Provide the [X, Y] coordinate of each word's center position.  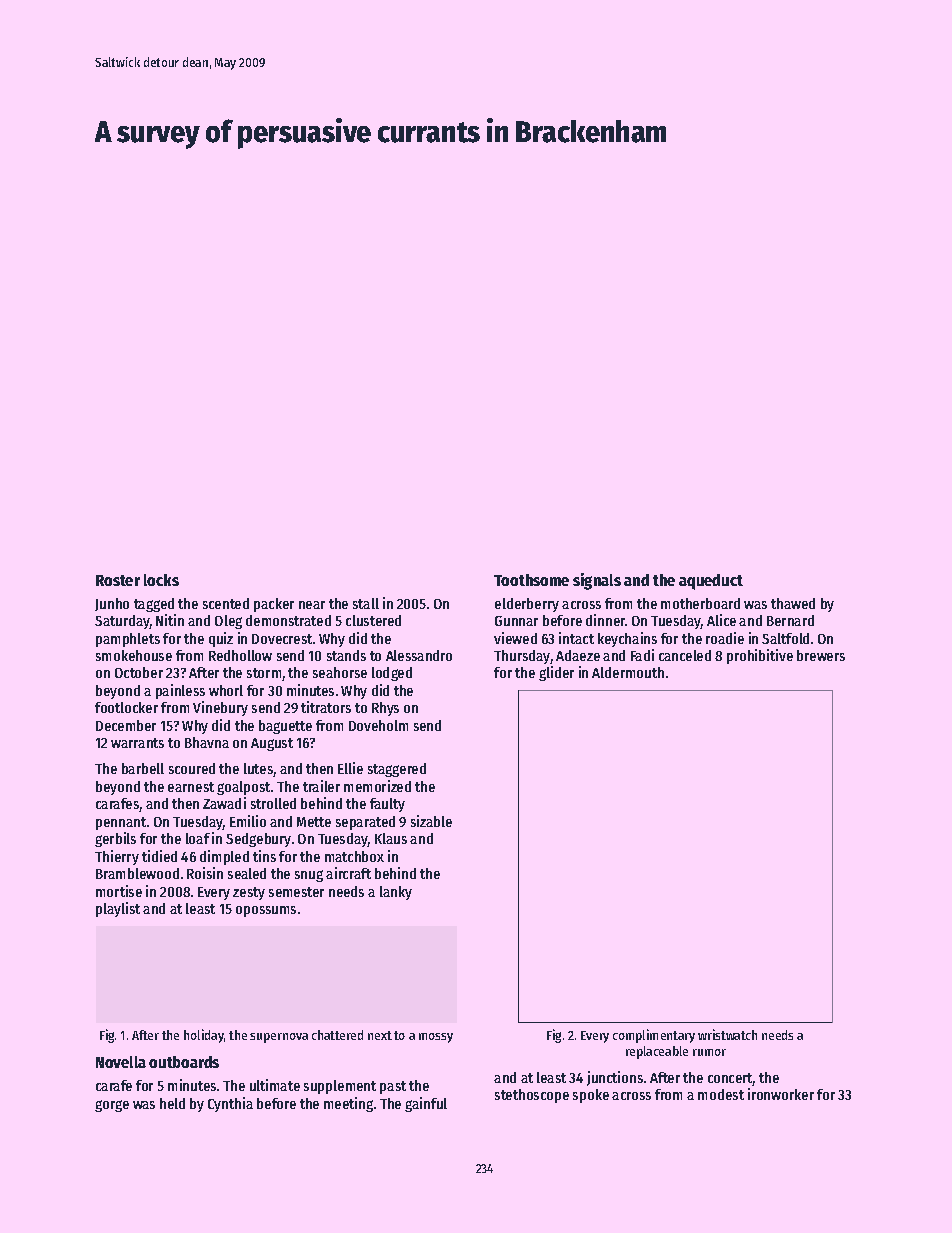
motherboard [700, 603]
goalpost [243, 788]
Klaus [391, 838]
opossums [266, 911]
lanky [396, 893]
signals [597, 581]
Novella [121, 1062]
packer [274, 605]
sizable [431, 821]
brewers [821, 655]
